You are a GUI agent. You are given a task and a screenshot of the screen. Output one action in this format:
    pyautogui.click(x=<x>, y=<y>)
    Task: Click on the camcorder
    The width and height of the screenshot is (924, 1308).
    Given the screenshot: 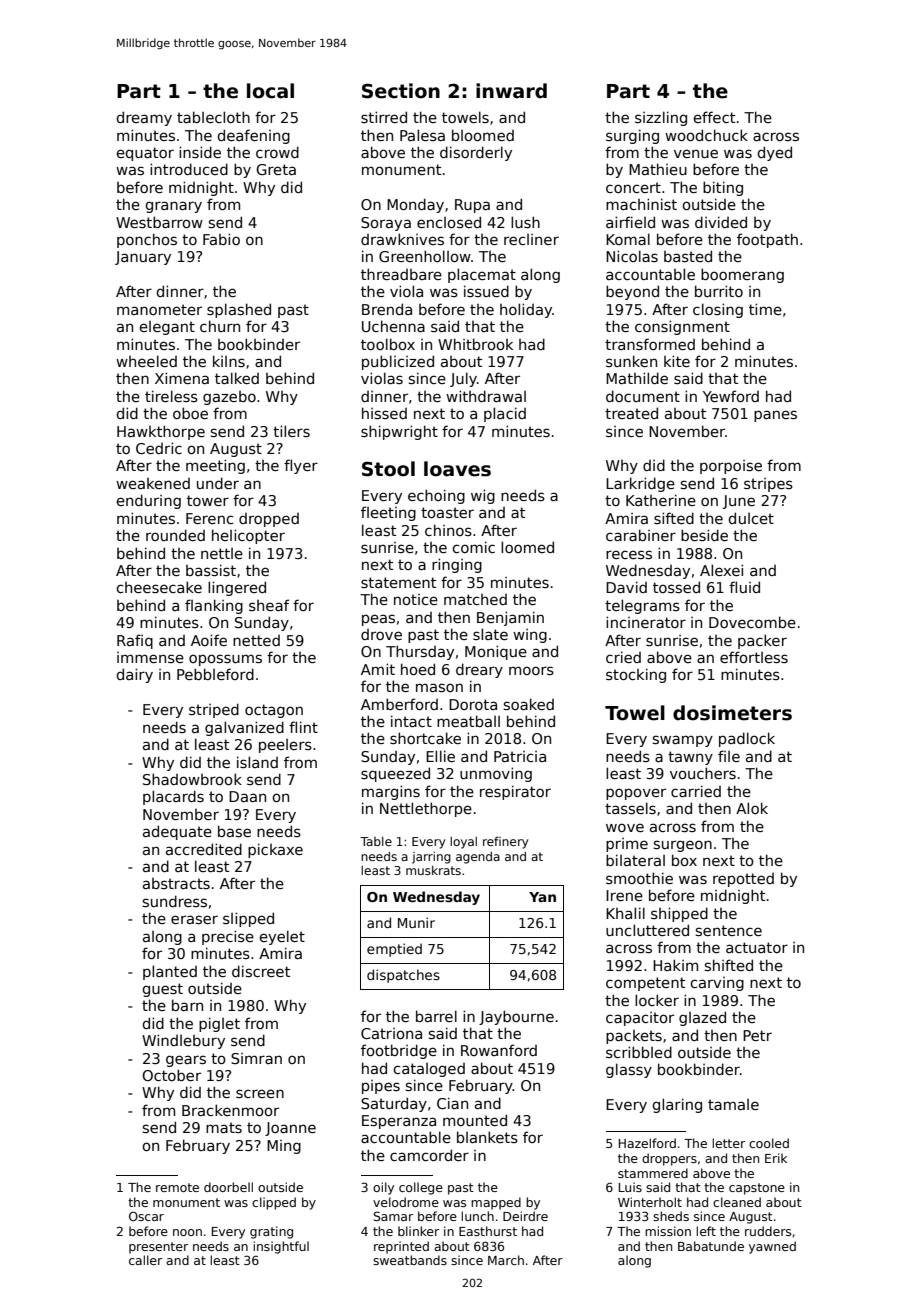 What is the action you would take?
    pyautogui.click(x=429, y=1155)
